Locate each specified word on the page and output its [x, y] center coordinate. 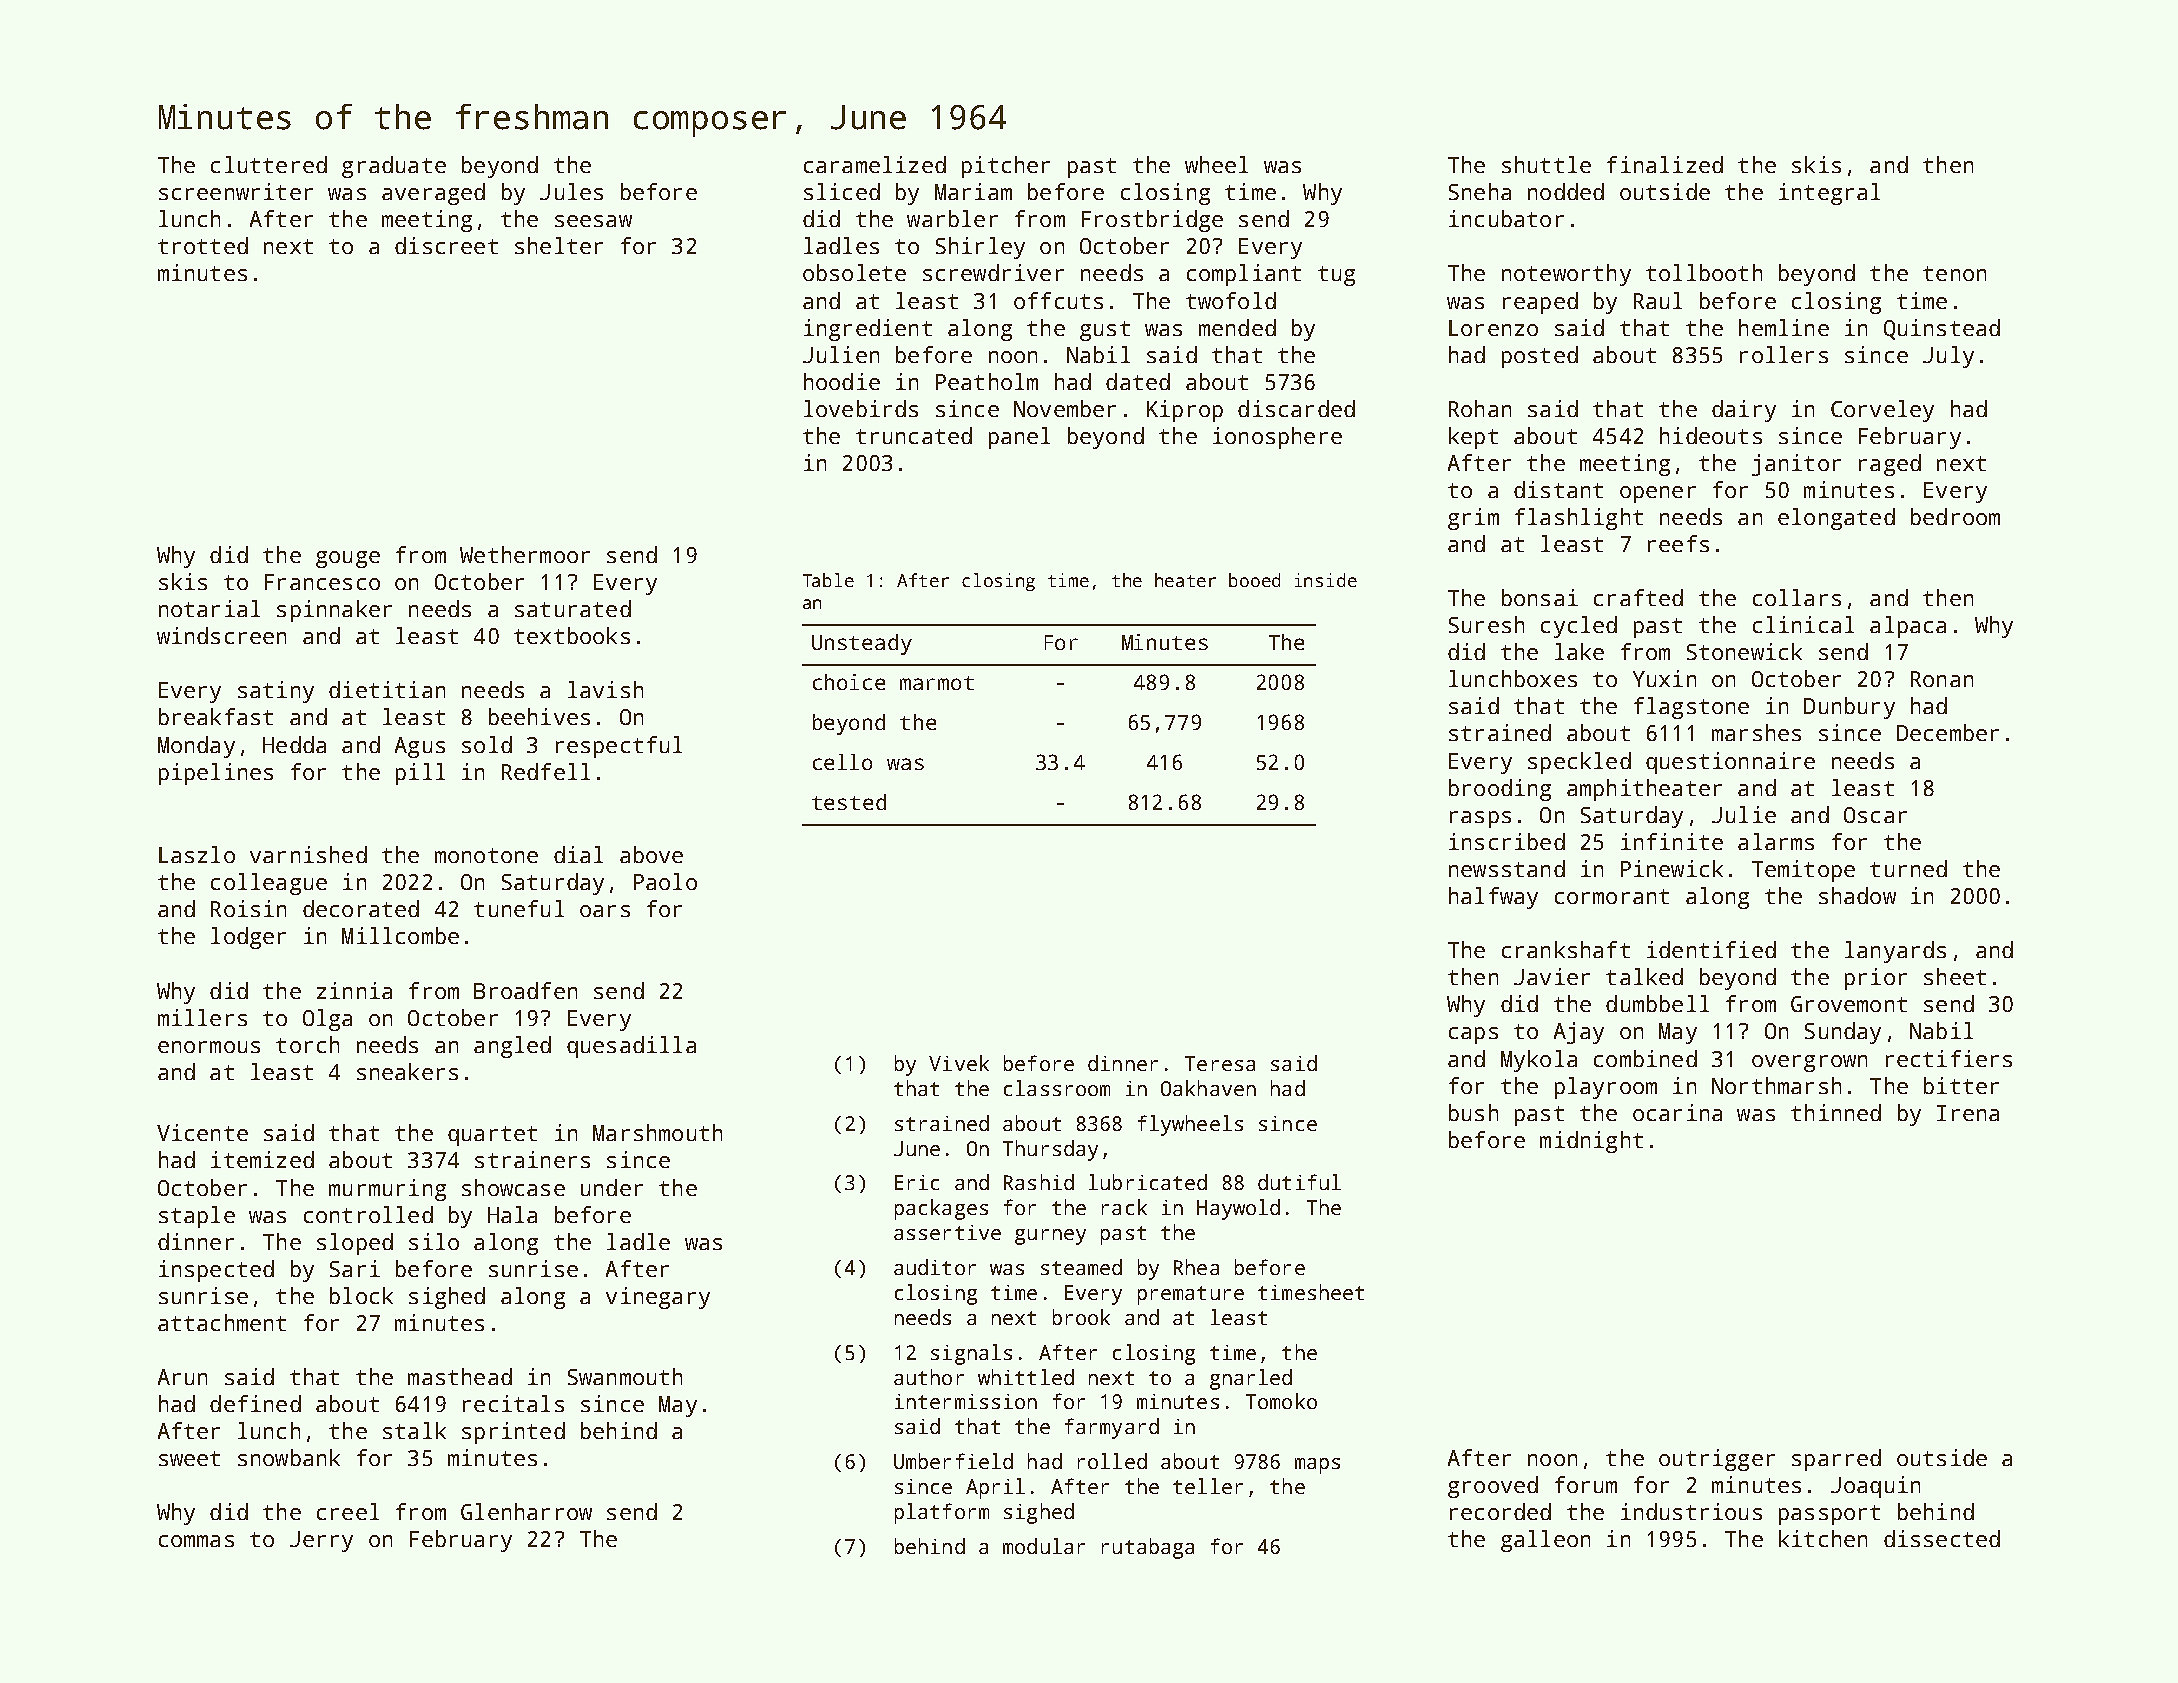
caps [1473, 1035]
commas [196, 1541]
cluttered [269, 164]
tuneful [519, 908]
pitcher [1006, 167]
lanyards [1895, 952]
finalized [1665, 164]
